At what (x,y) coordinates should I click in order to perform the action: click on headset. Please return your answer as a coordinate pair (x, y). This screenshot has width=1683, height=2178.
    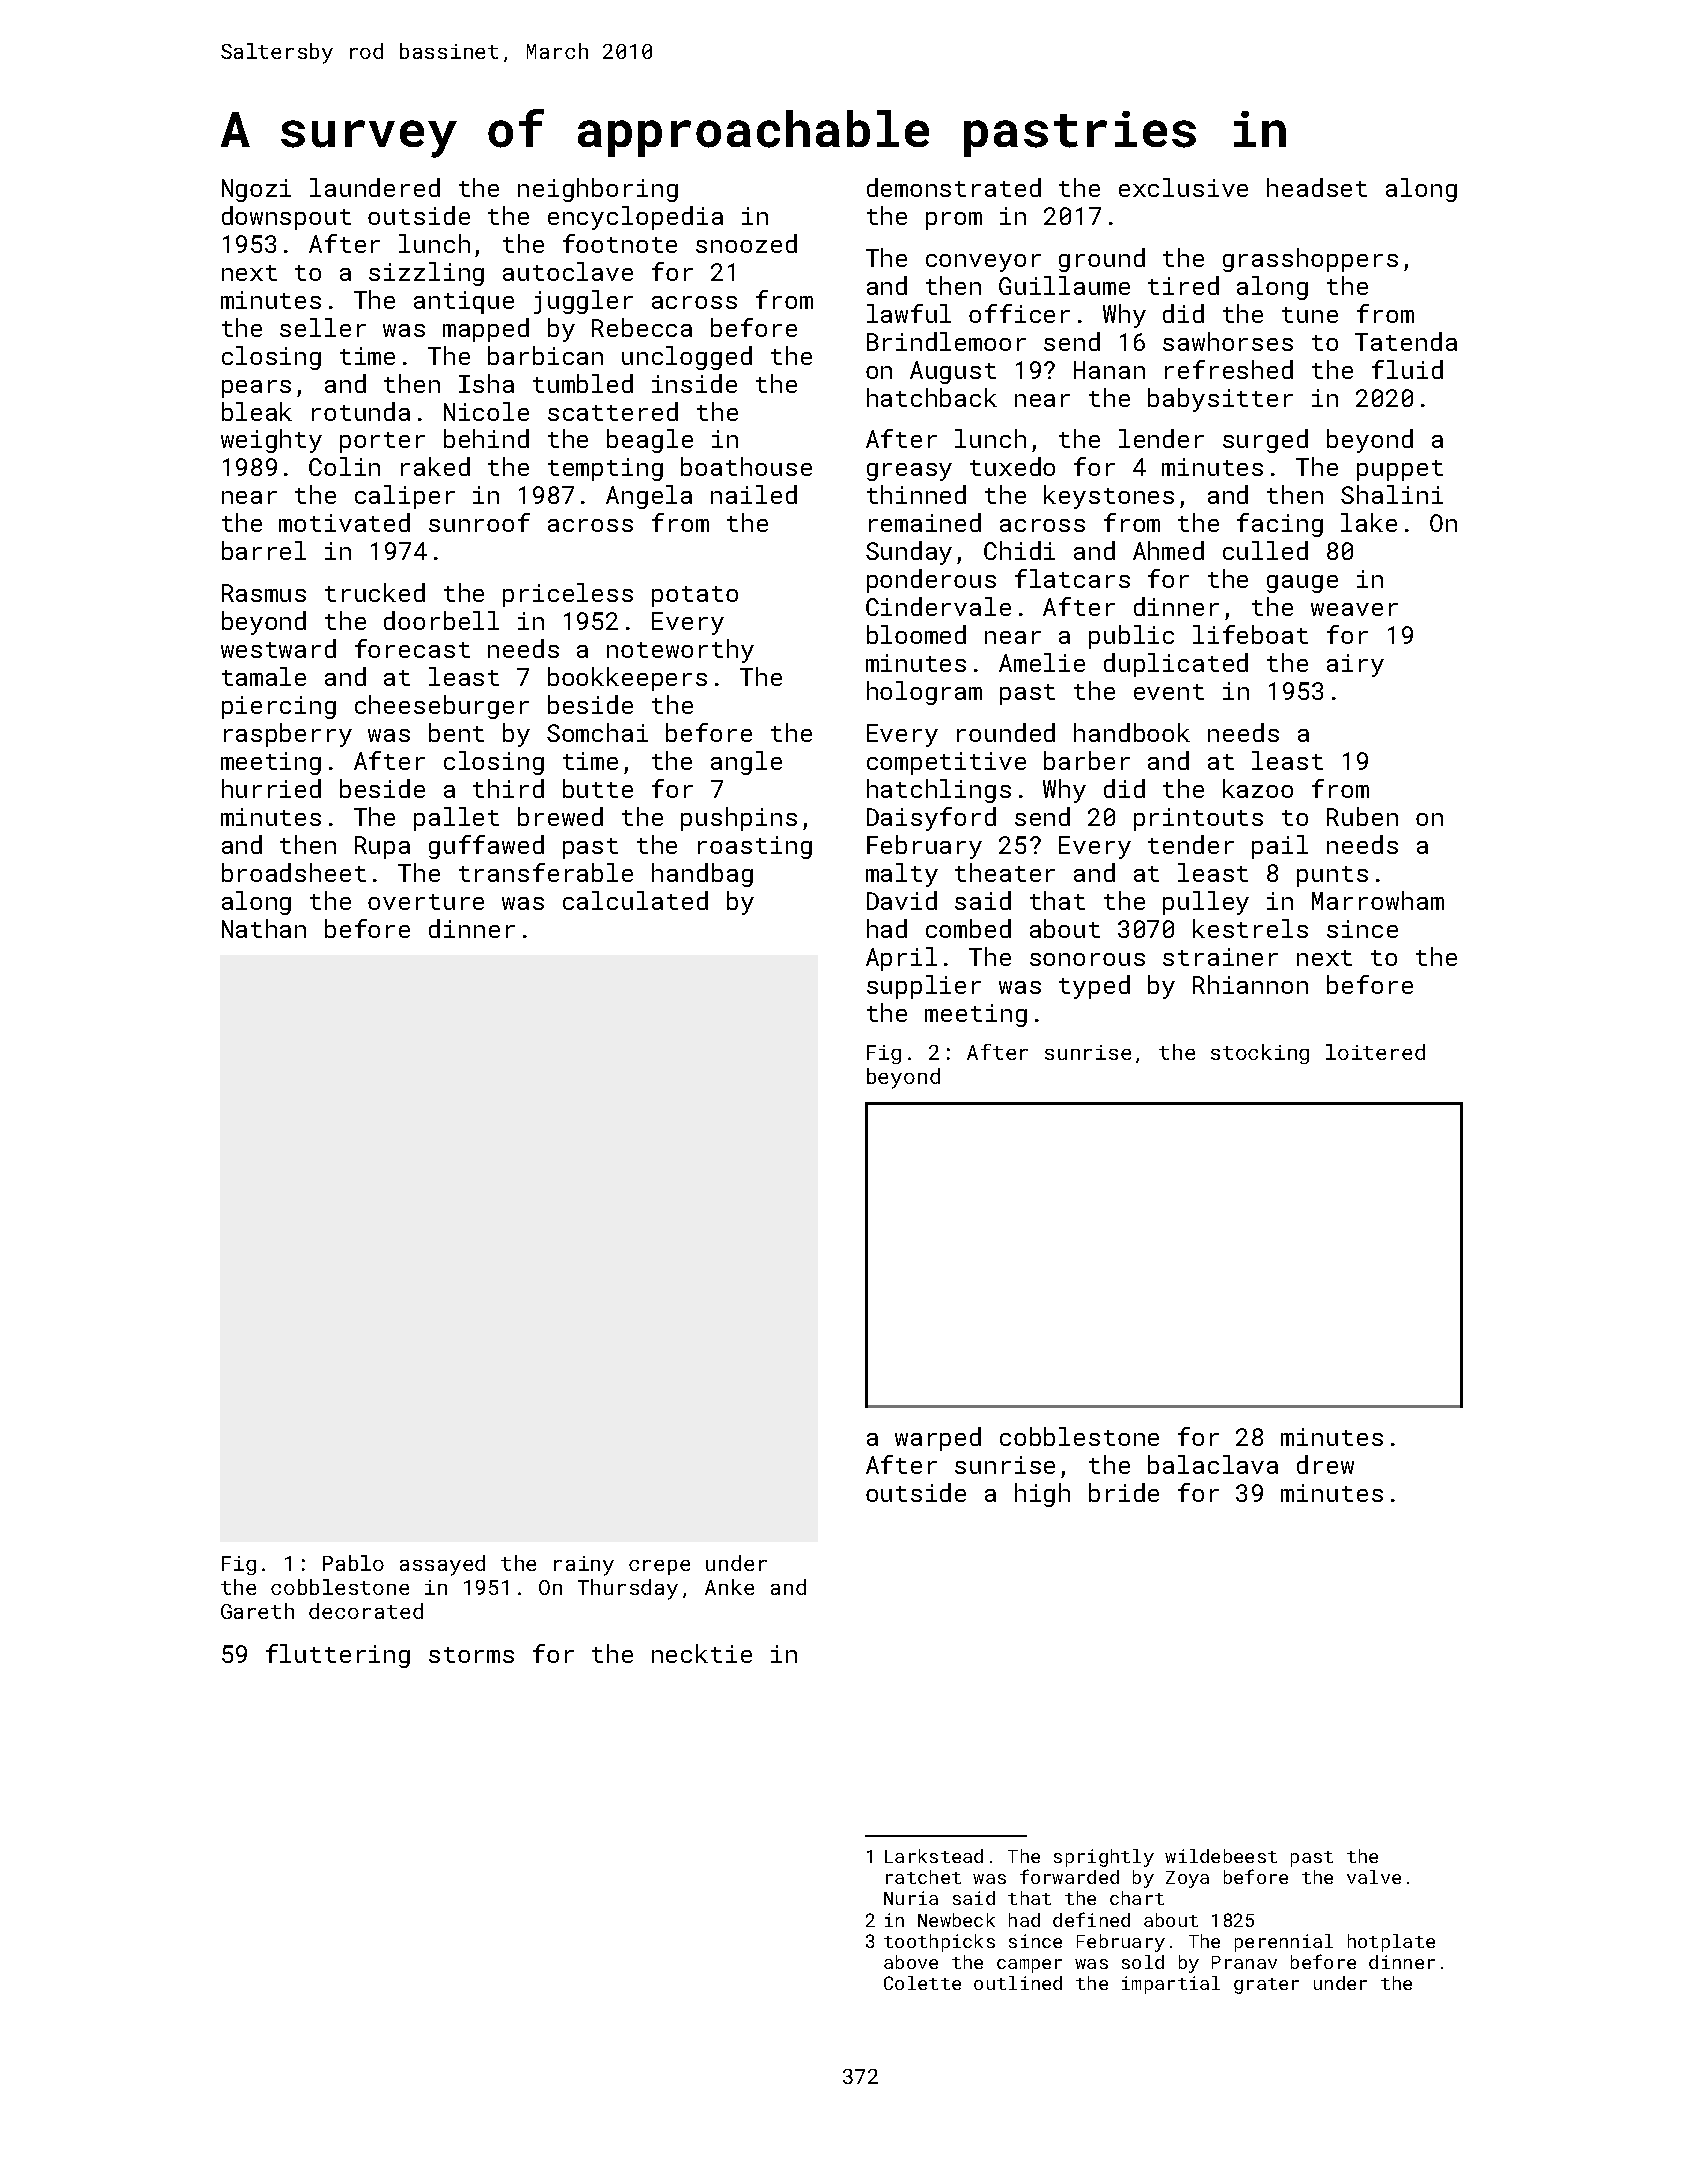
    Looking at the image, I should click on (1317, 187).
